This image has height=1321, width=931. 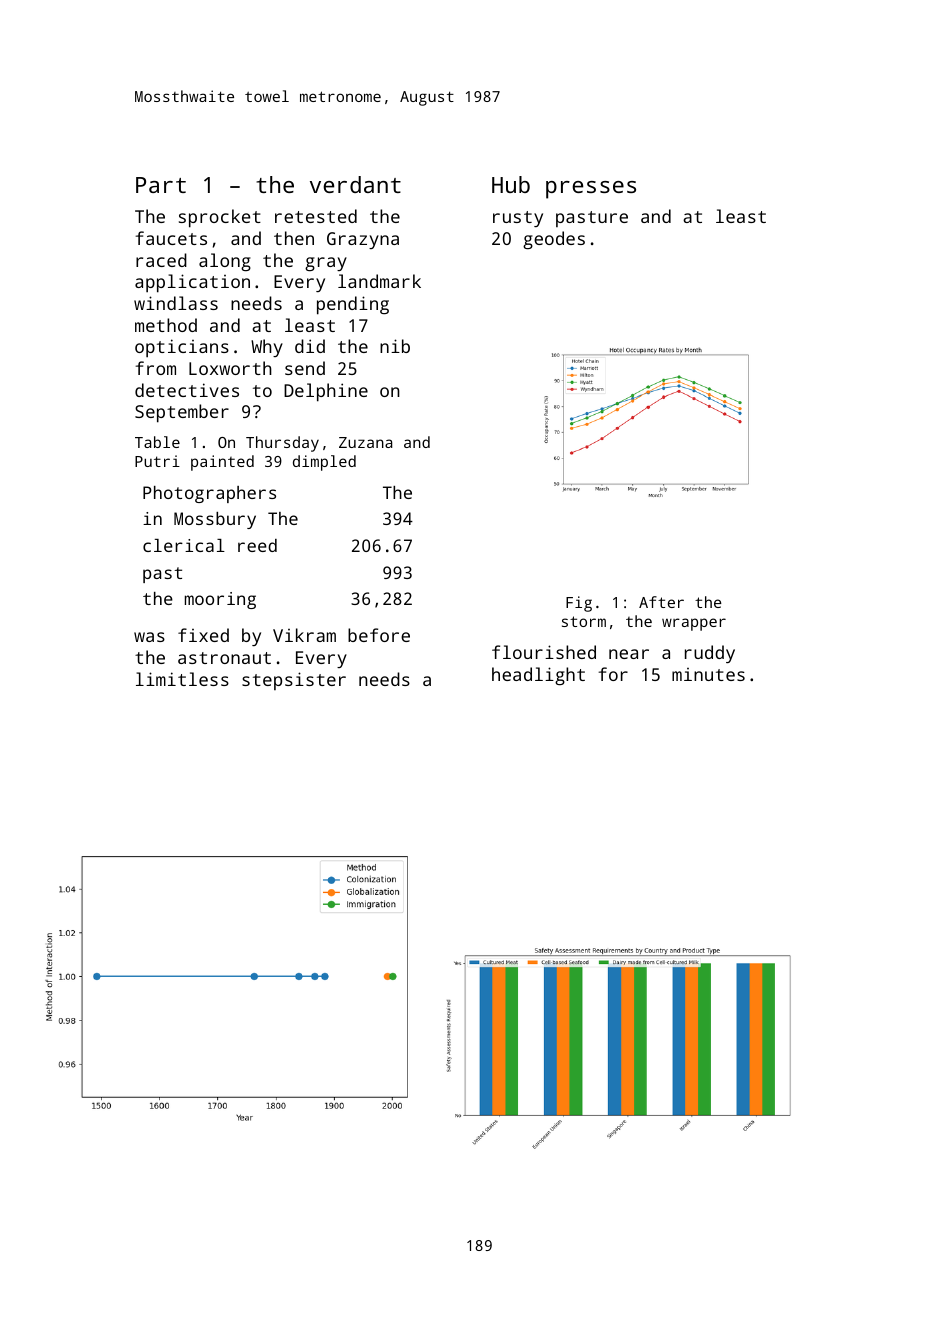 What do you see at coordinates (591, 190) in the image?
I see `presses` at bounding box center [591, 190].
